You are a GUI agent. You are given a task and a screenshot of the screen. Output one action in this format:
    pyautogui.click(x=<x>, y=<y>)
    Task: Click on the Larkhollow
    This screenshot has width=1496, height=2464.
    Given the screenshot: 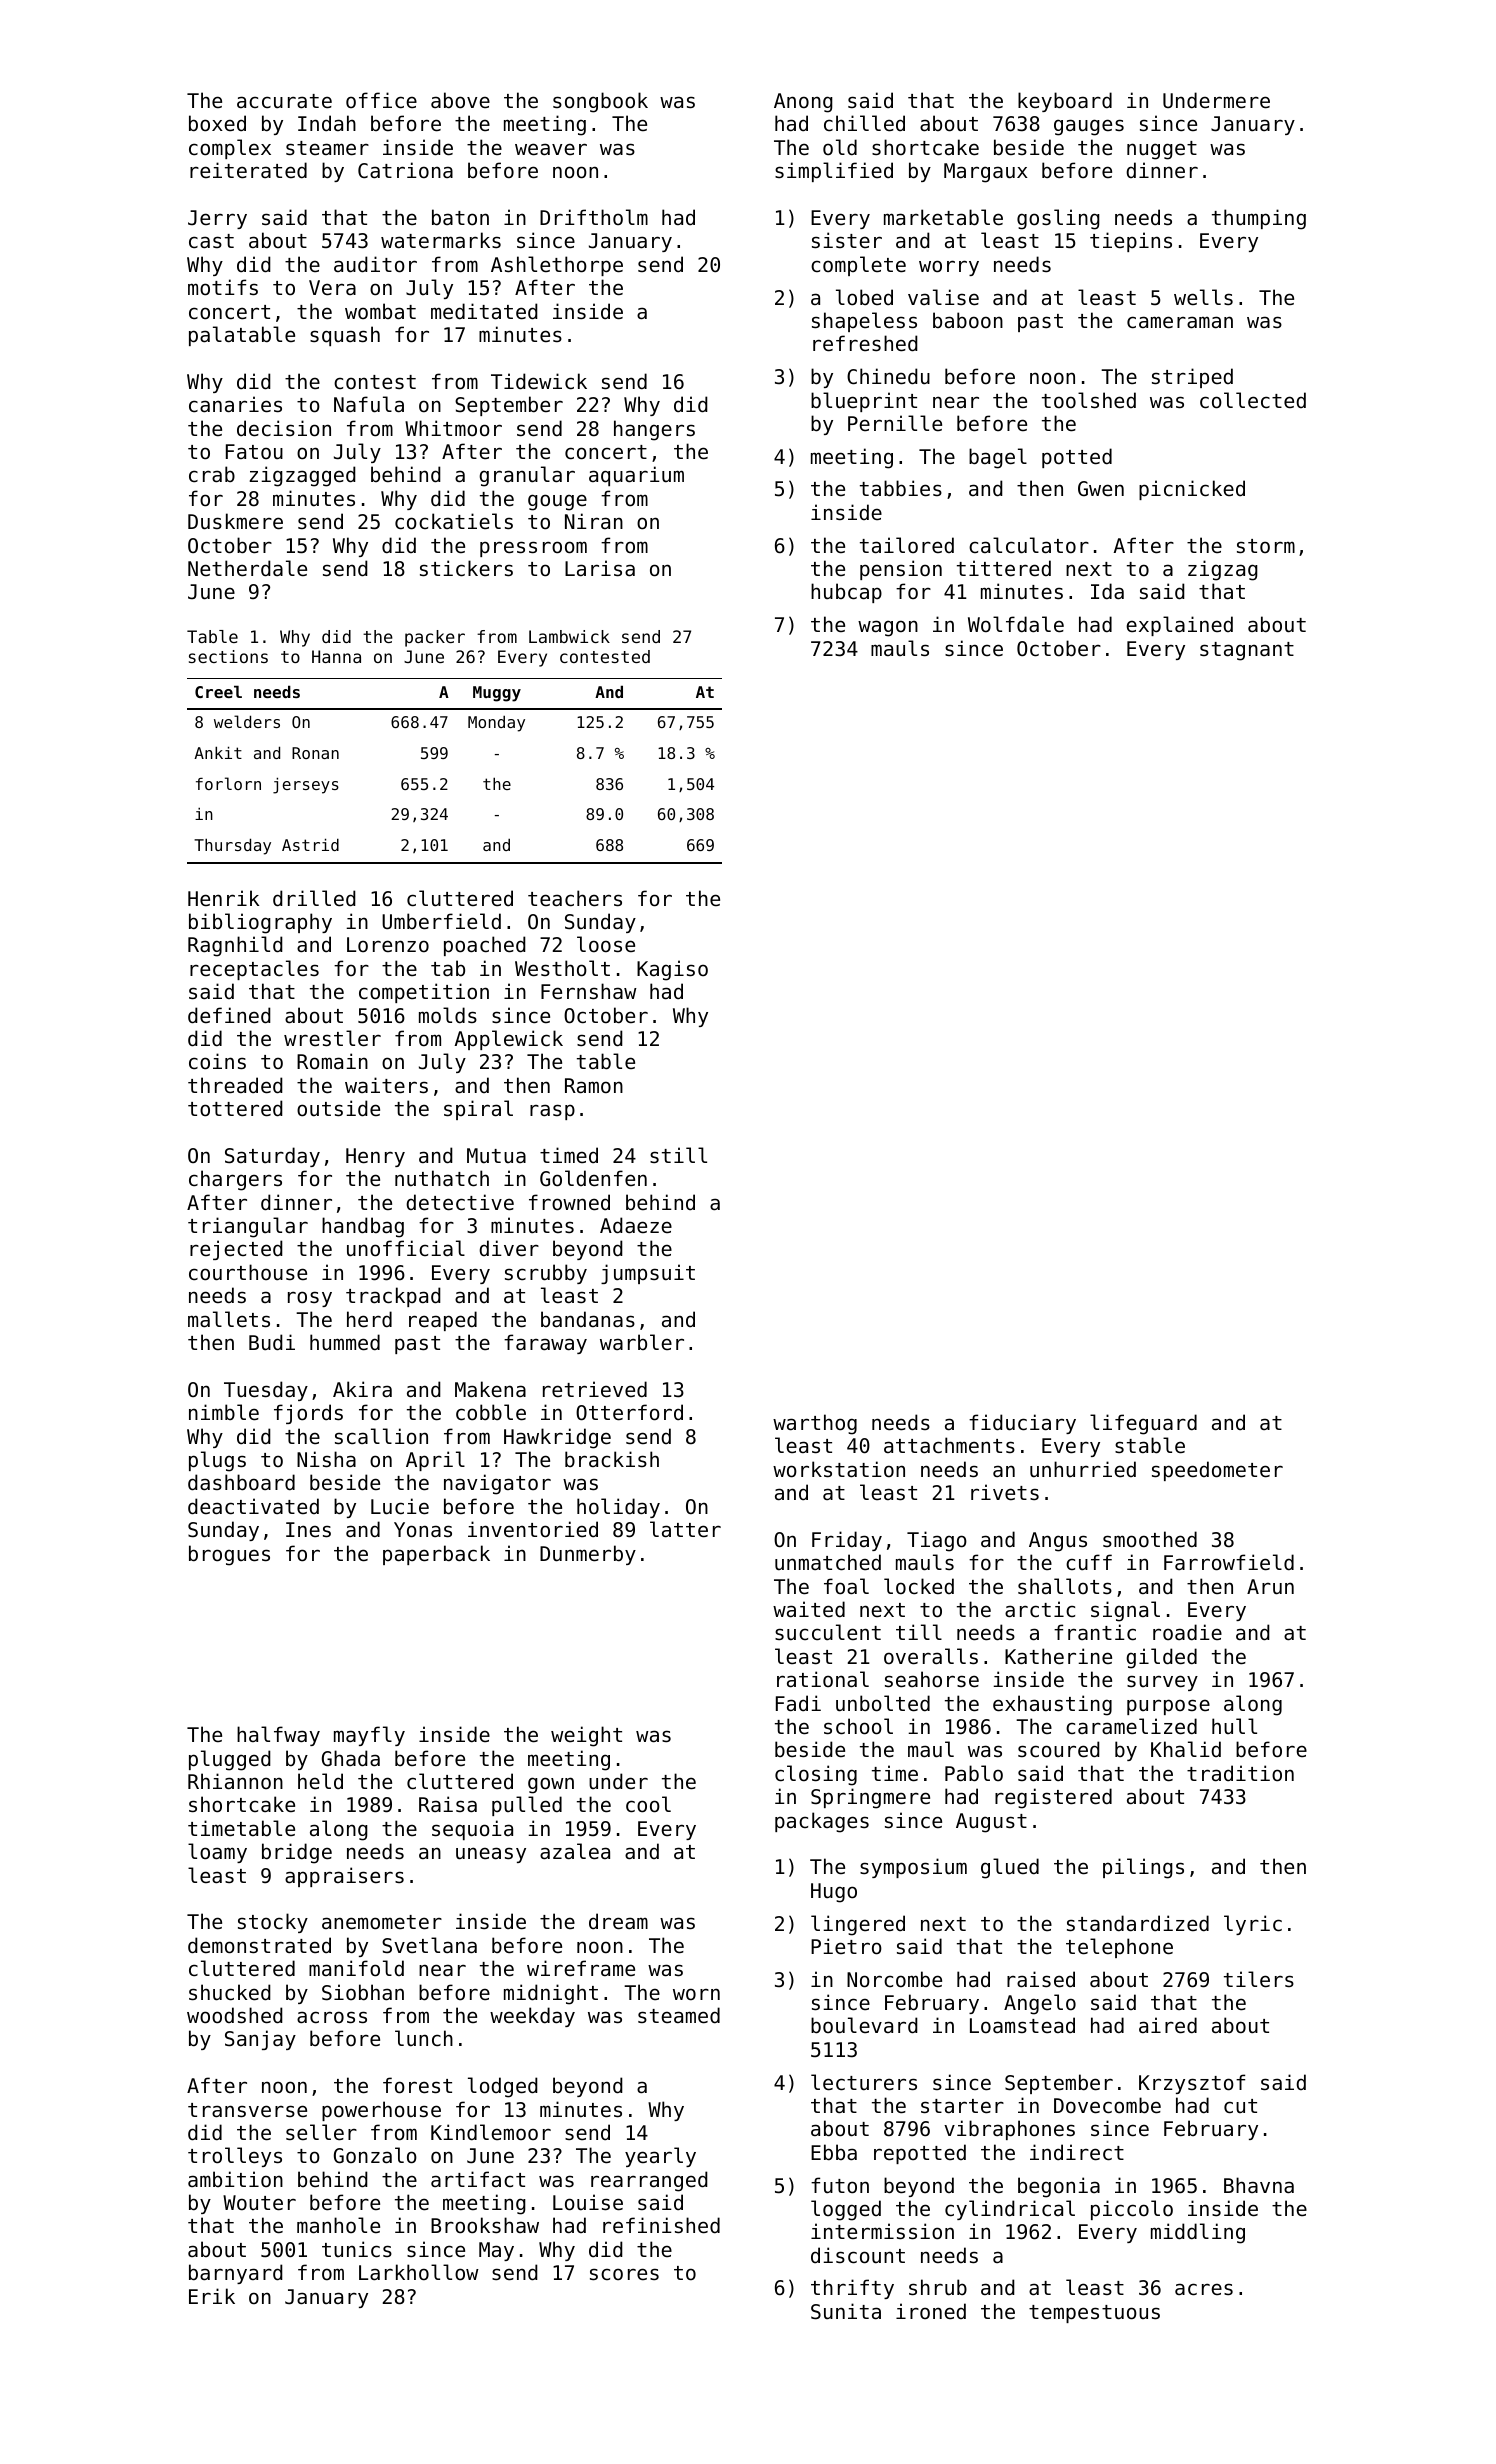 What is the action you would take?
    pyautogui.click(x=419, y=2272)
